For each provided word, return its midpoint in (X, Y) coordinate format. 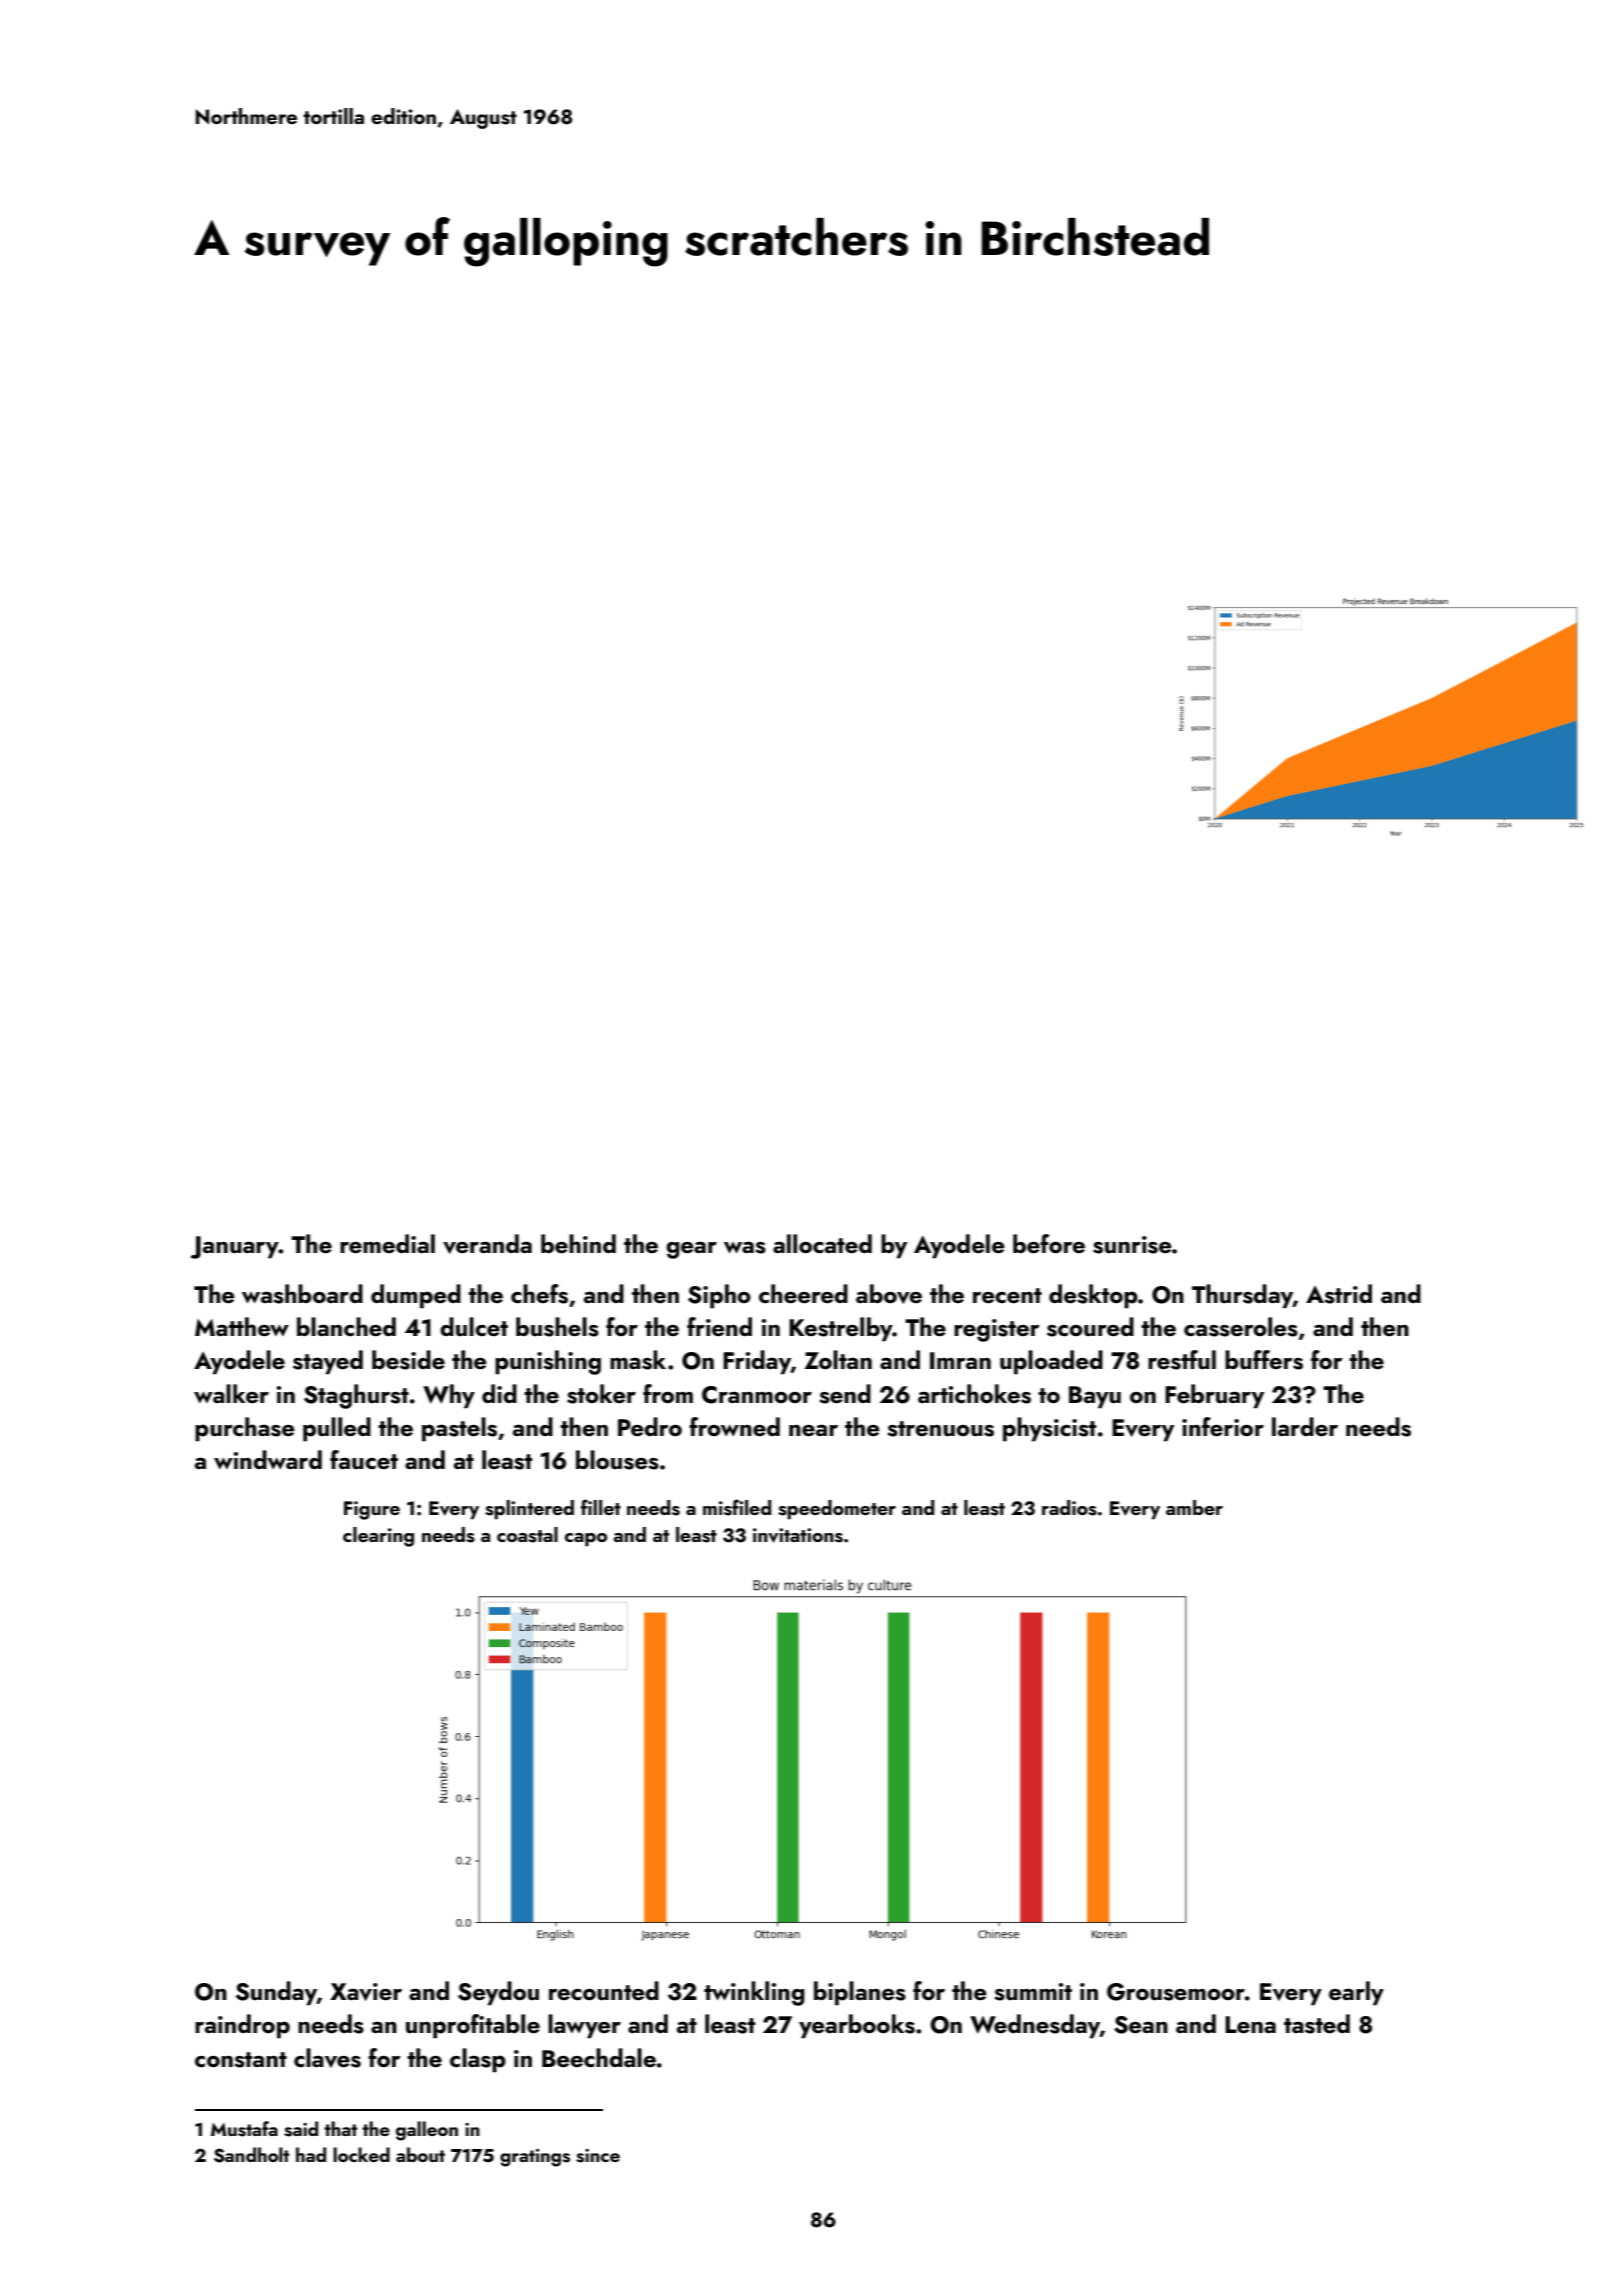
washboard (302, 1294)
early (1356, 1993)
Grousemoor (1176, 1992)
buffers (1264, 1360)
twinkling (754, 1993)
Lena (1250, 2024)
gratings (535, 2158)
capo (586, 1540)
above (889, 1294)
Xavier (366, 1992)
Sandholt (251, 2155)
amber (1194, 1507)
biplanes (860, 1993)
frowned (734, 1426)
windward (268, 1459)
